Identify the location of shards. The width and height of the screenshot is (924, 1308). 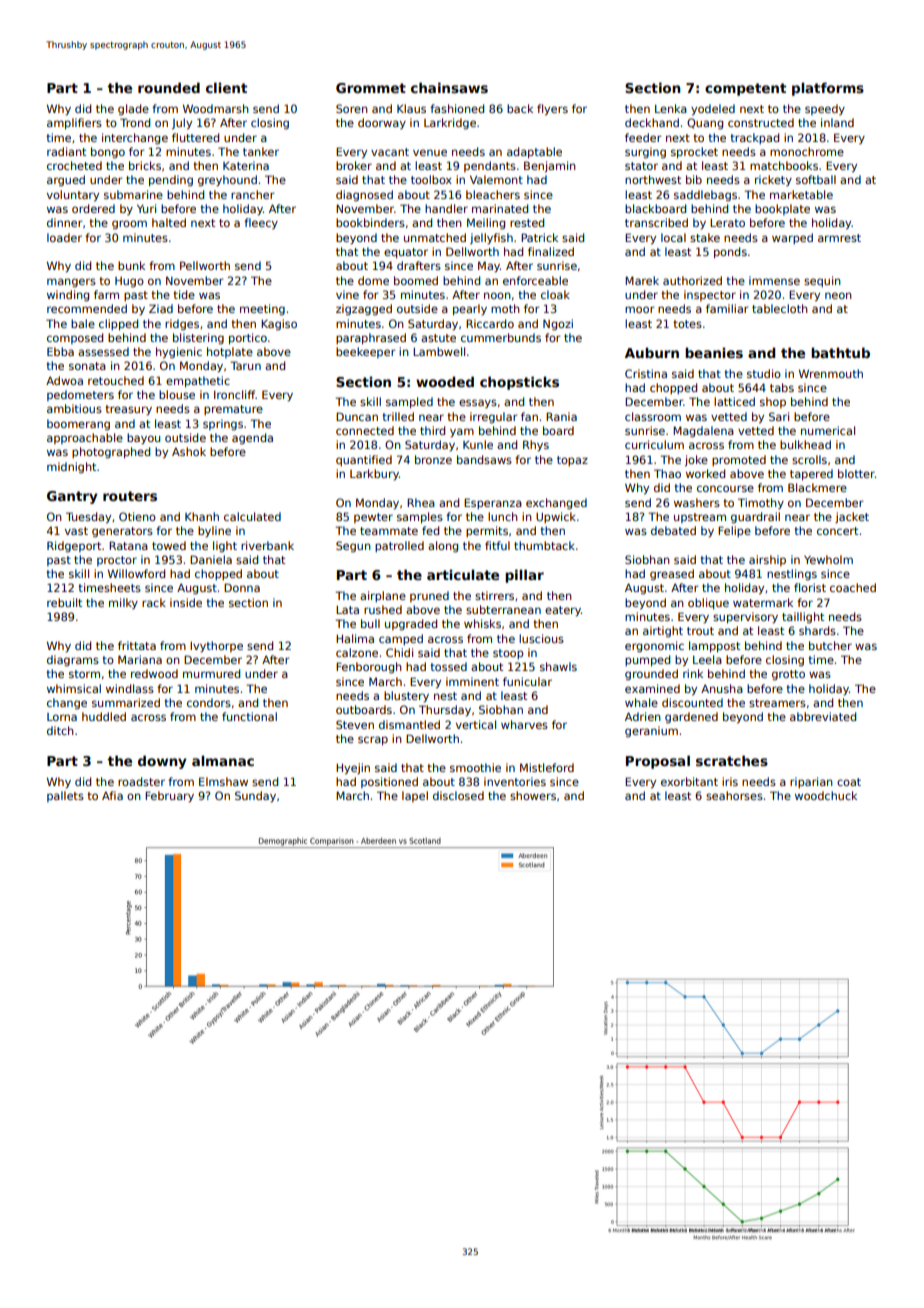
(817, 630).
